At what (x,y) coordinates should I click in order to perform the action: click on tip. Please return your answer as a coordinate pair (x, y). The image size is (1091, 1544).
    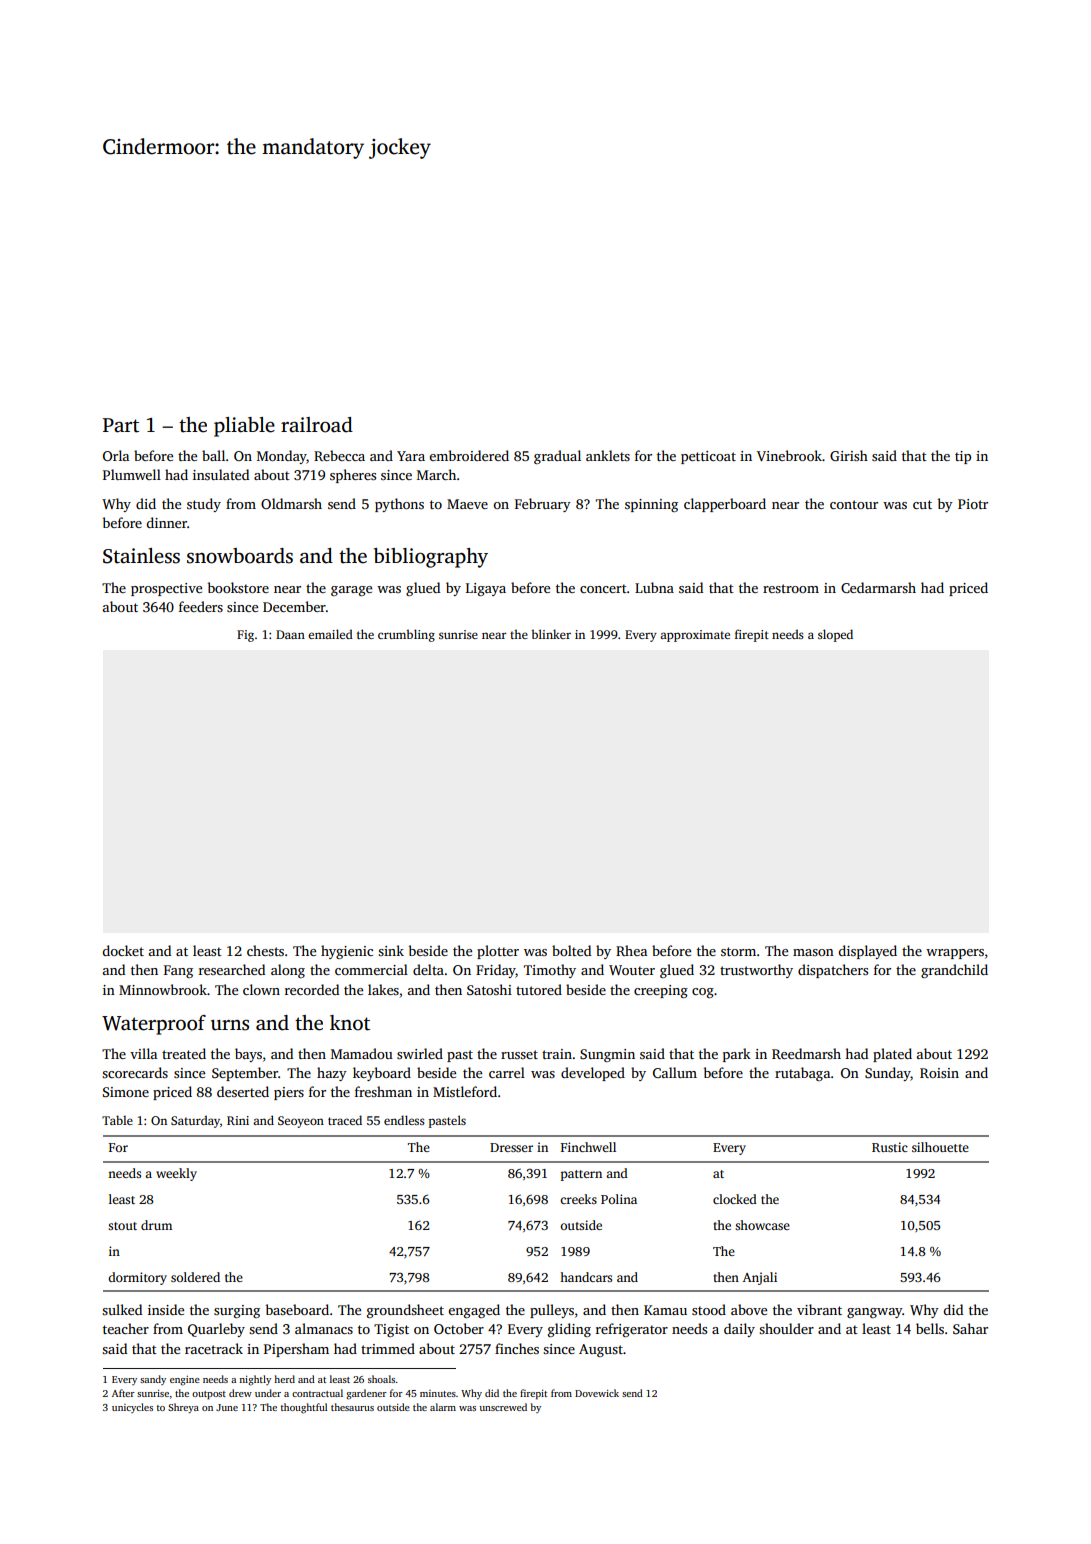
    Looking at the image, I should click on (963, 457).
